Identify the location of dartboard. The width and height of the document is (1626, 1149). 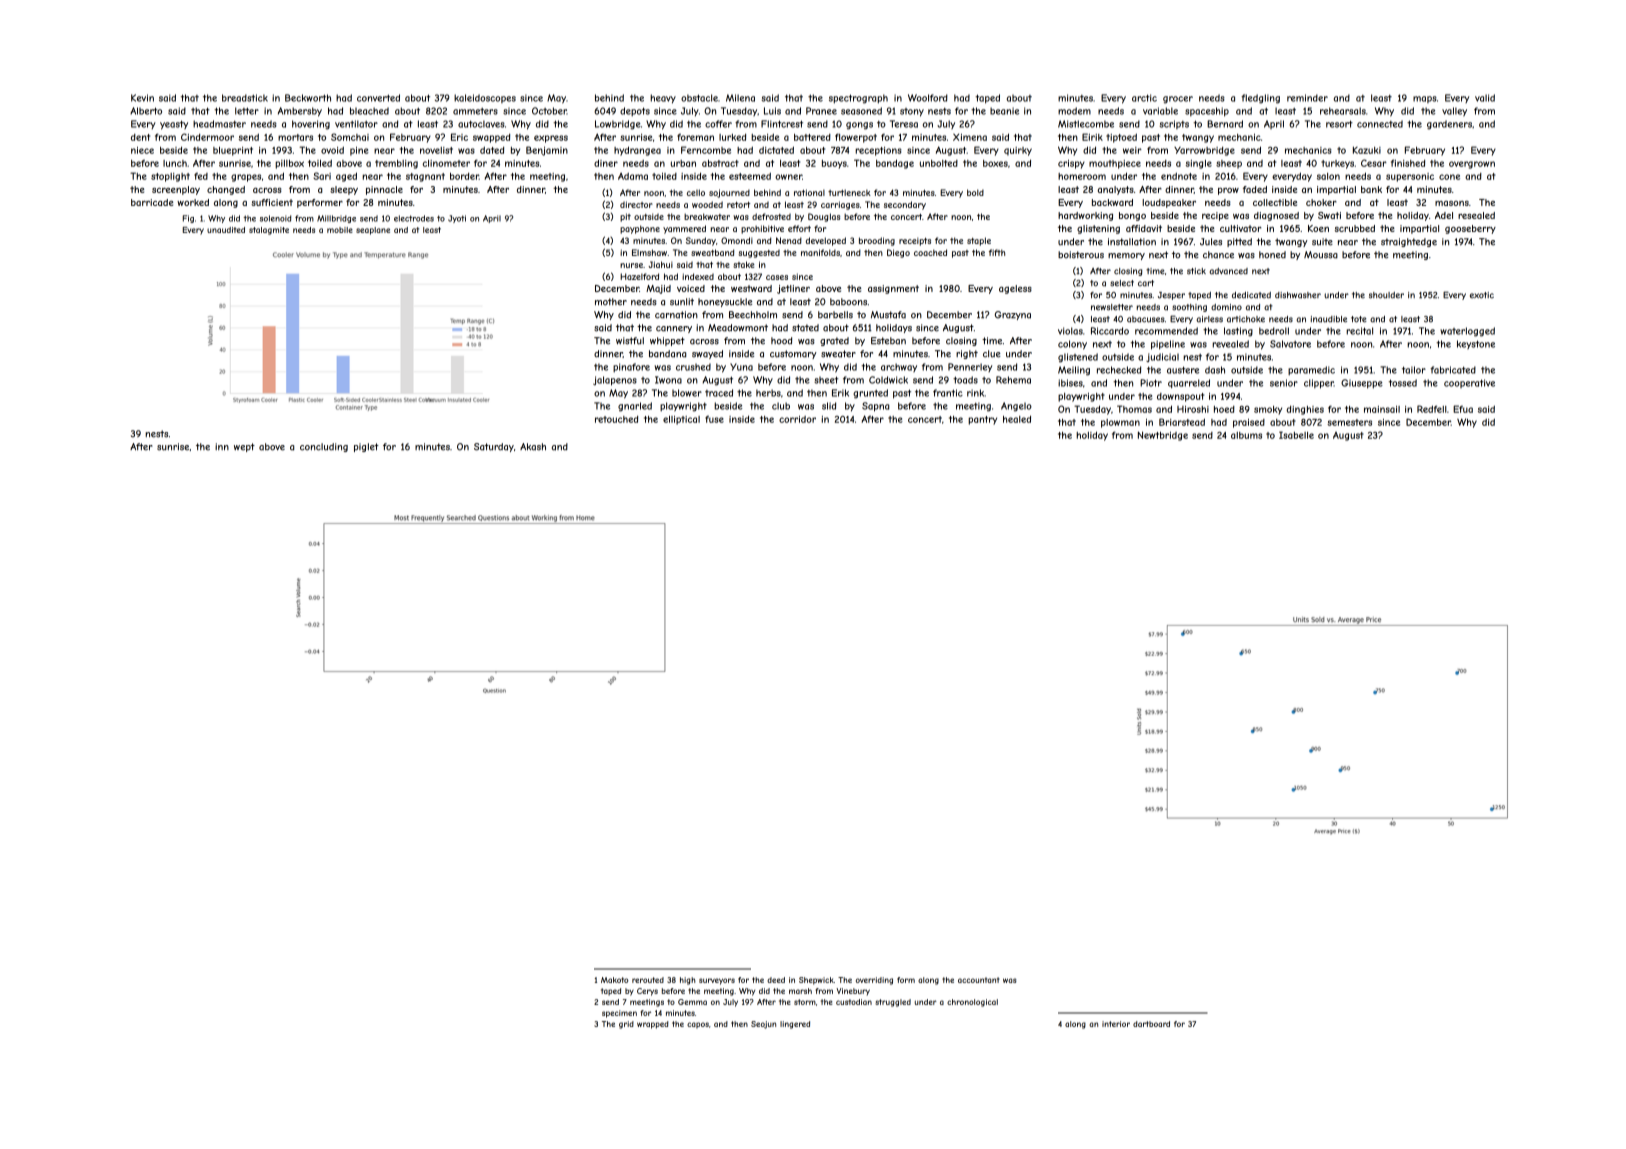
(1151, 1024).
